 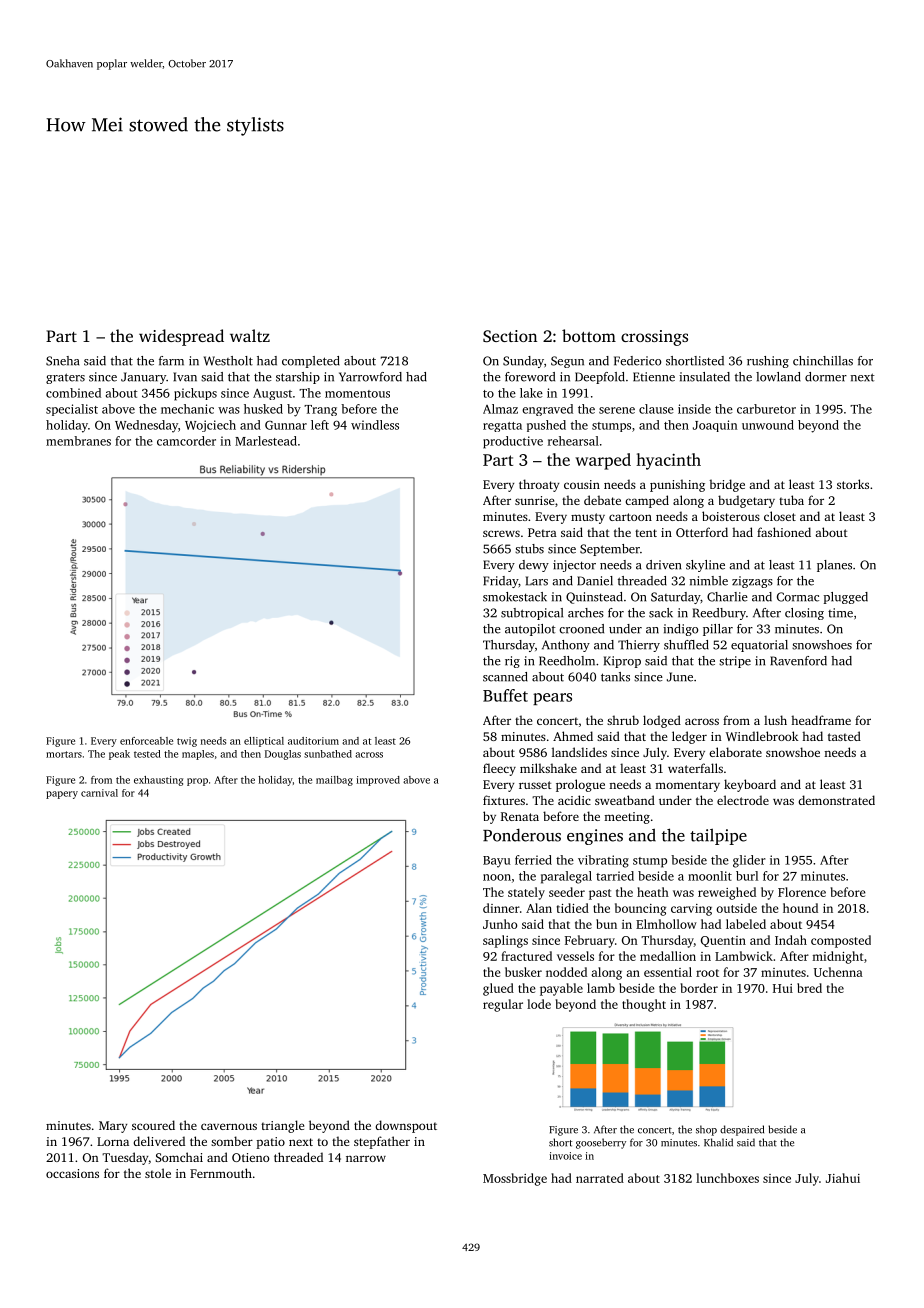 What do you see at coordinates (62, 795) in the screenshot?
I see `papery` at bounding box center [62, 795].
